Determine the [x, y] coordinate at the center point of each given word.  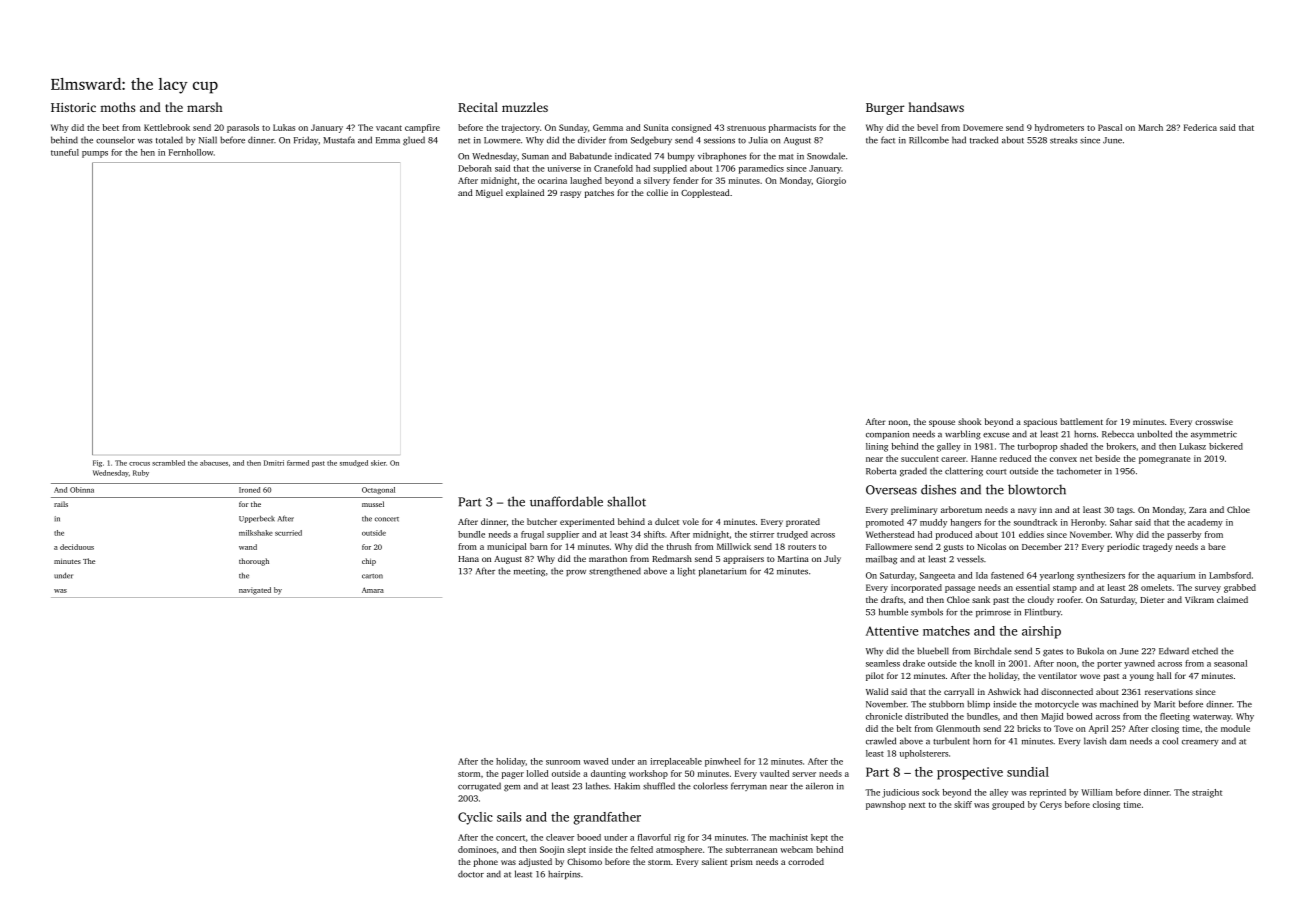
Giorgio [831, 181]
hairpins [564, 874]
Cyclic [475, 818]
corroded [806, 861]
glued [414, 141]
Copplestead [705, 193]
